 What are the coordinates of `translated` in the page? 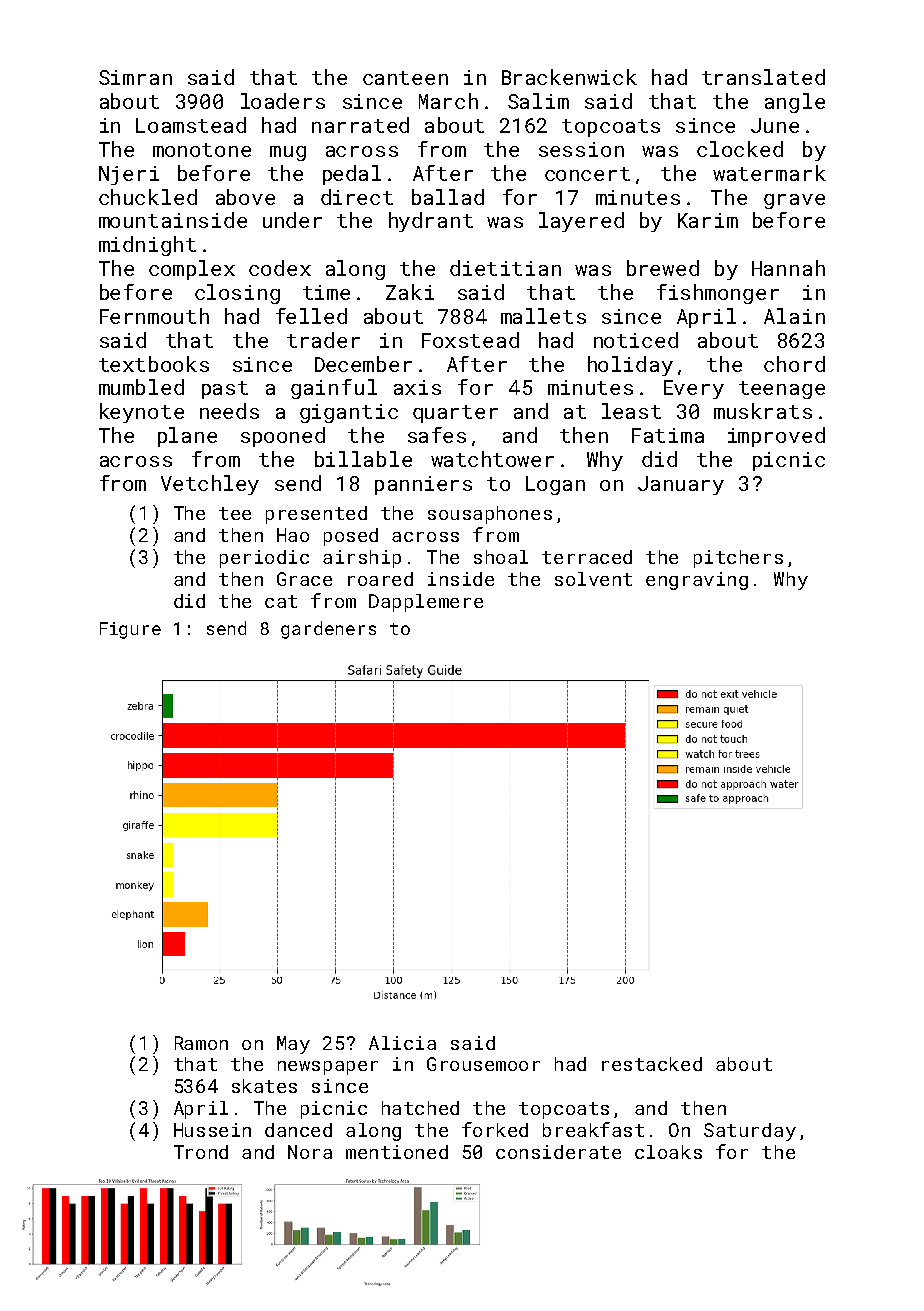 It's located at (763, 77).
